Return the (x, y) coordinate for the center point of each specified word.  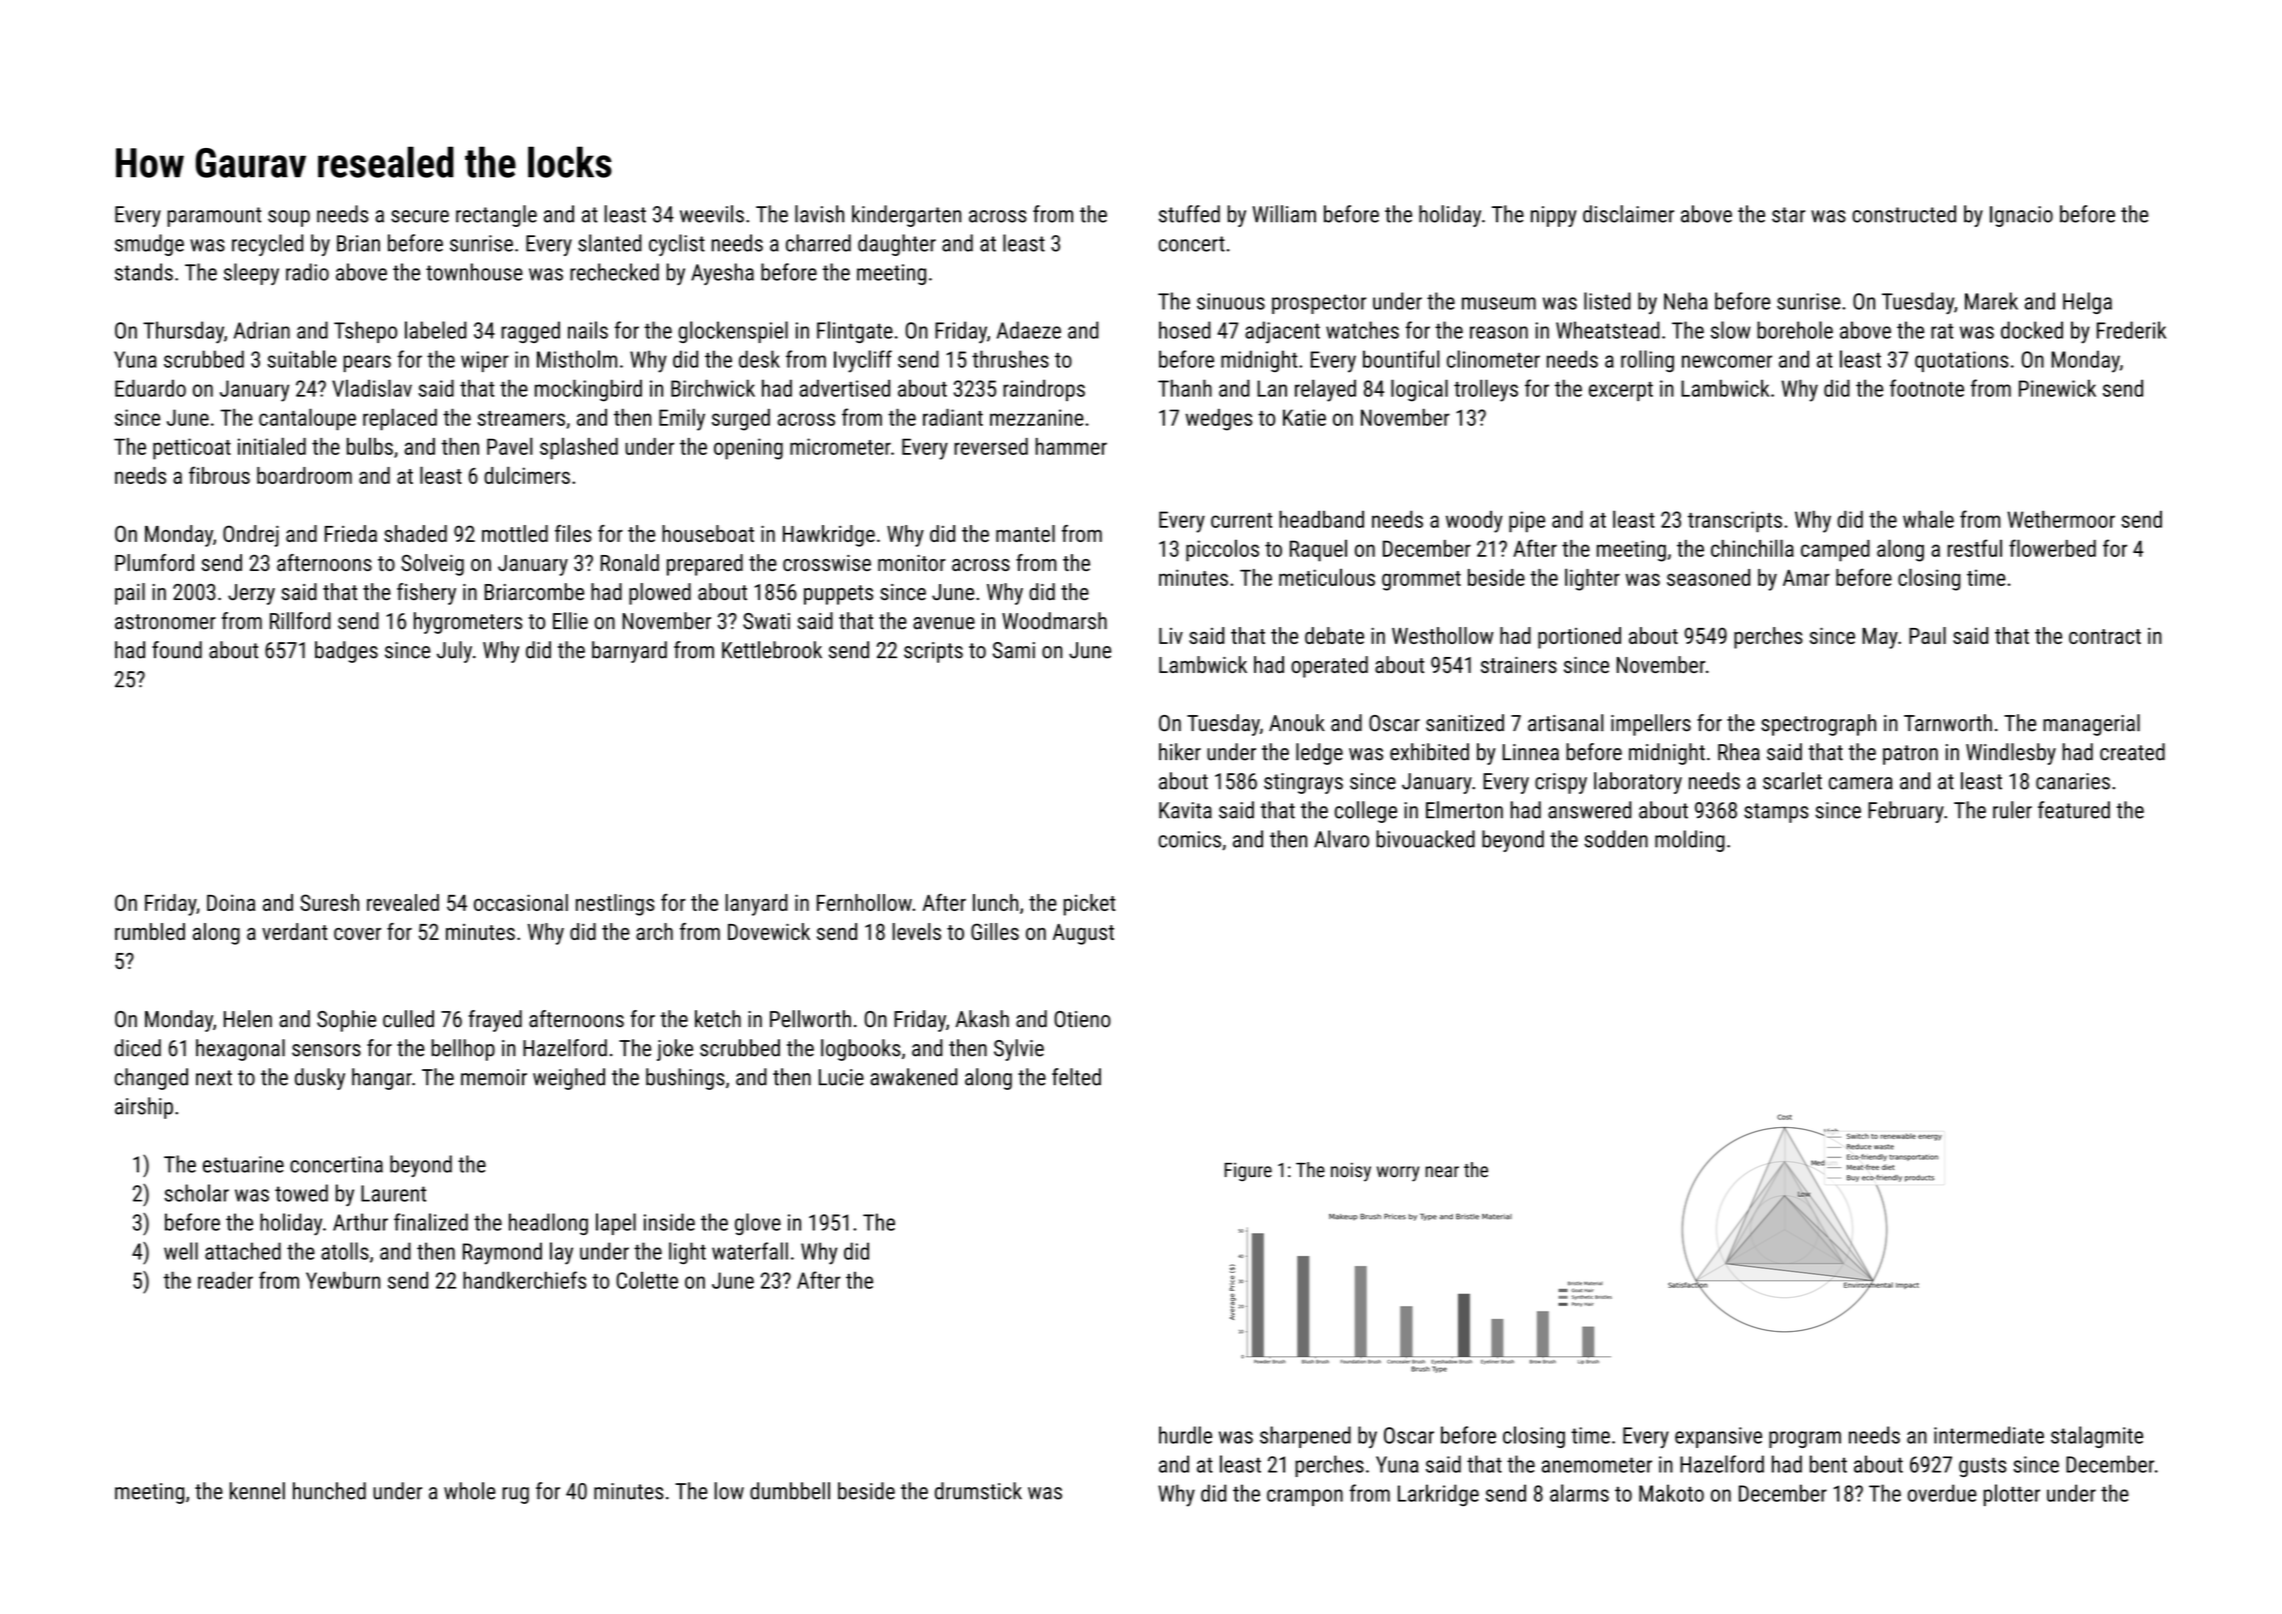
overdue (1942, 1493)
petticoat (192, 449)
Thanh (1185, 388)
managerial (2091, 725)
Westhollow (1442, 635)
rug (515, 1495)
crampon (1305, 1497)
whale (1928, 519)
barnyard (629, 652)
